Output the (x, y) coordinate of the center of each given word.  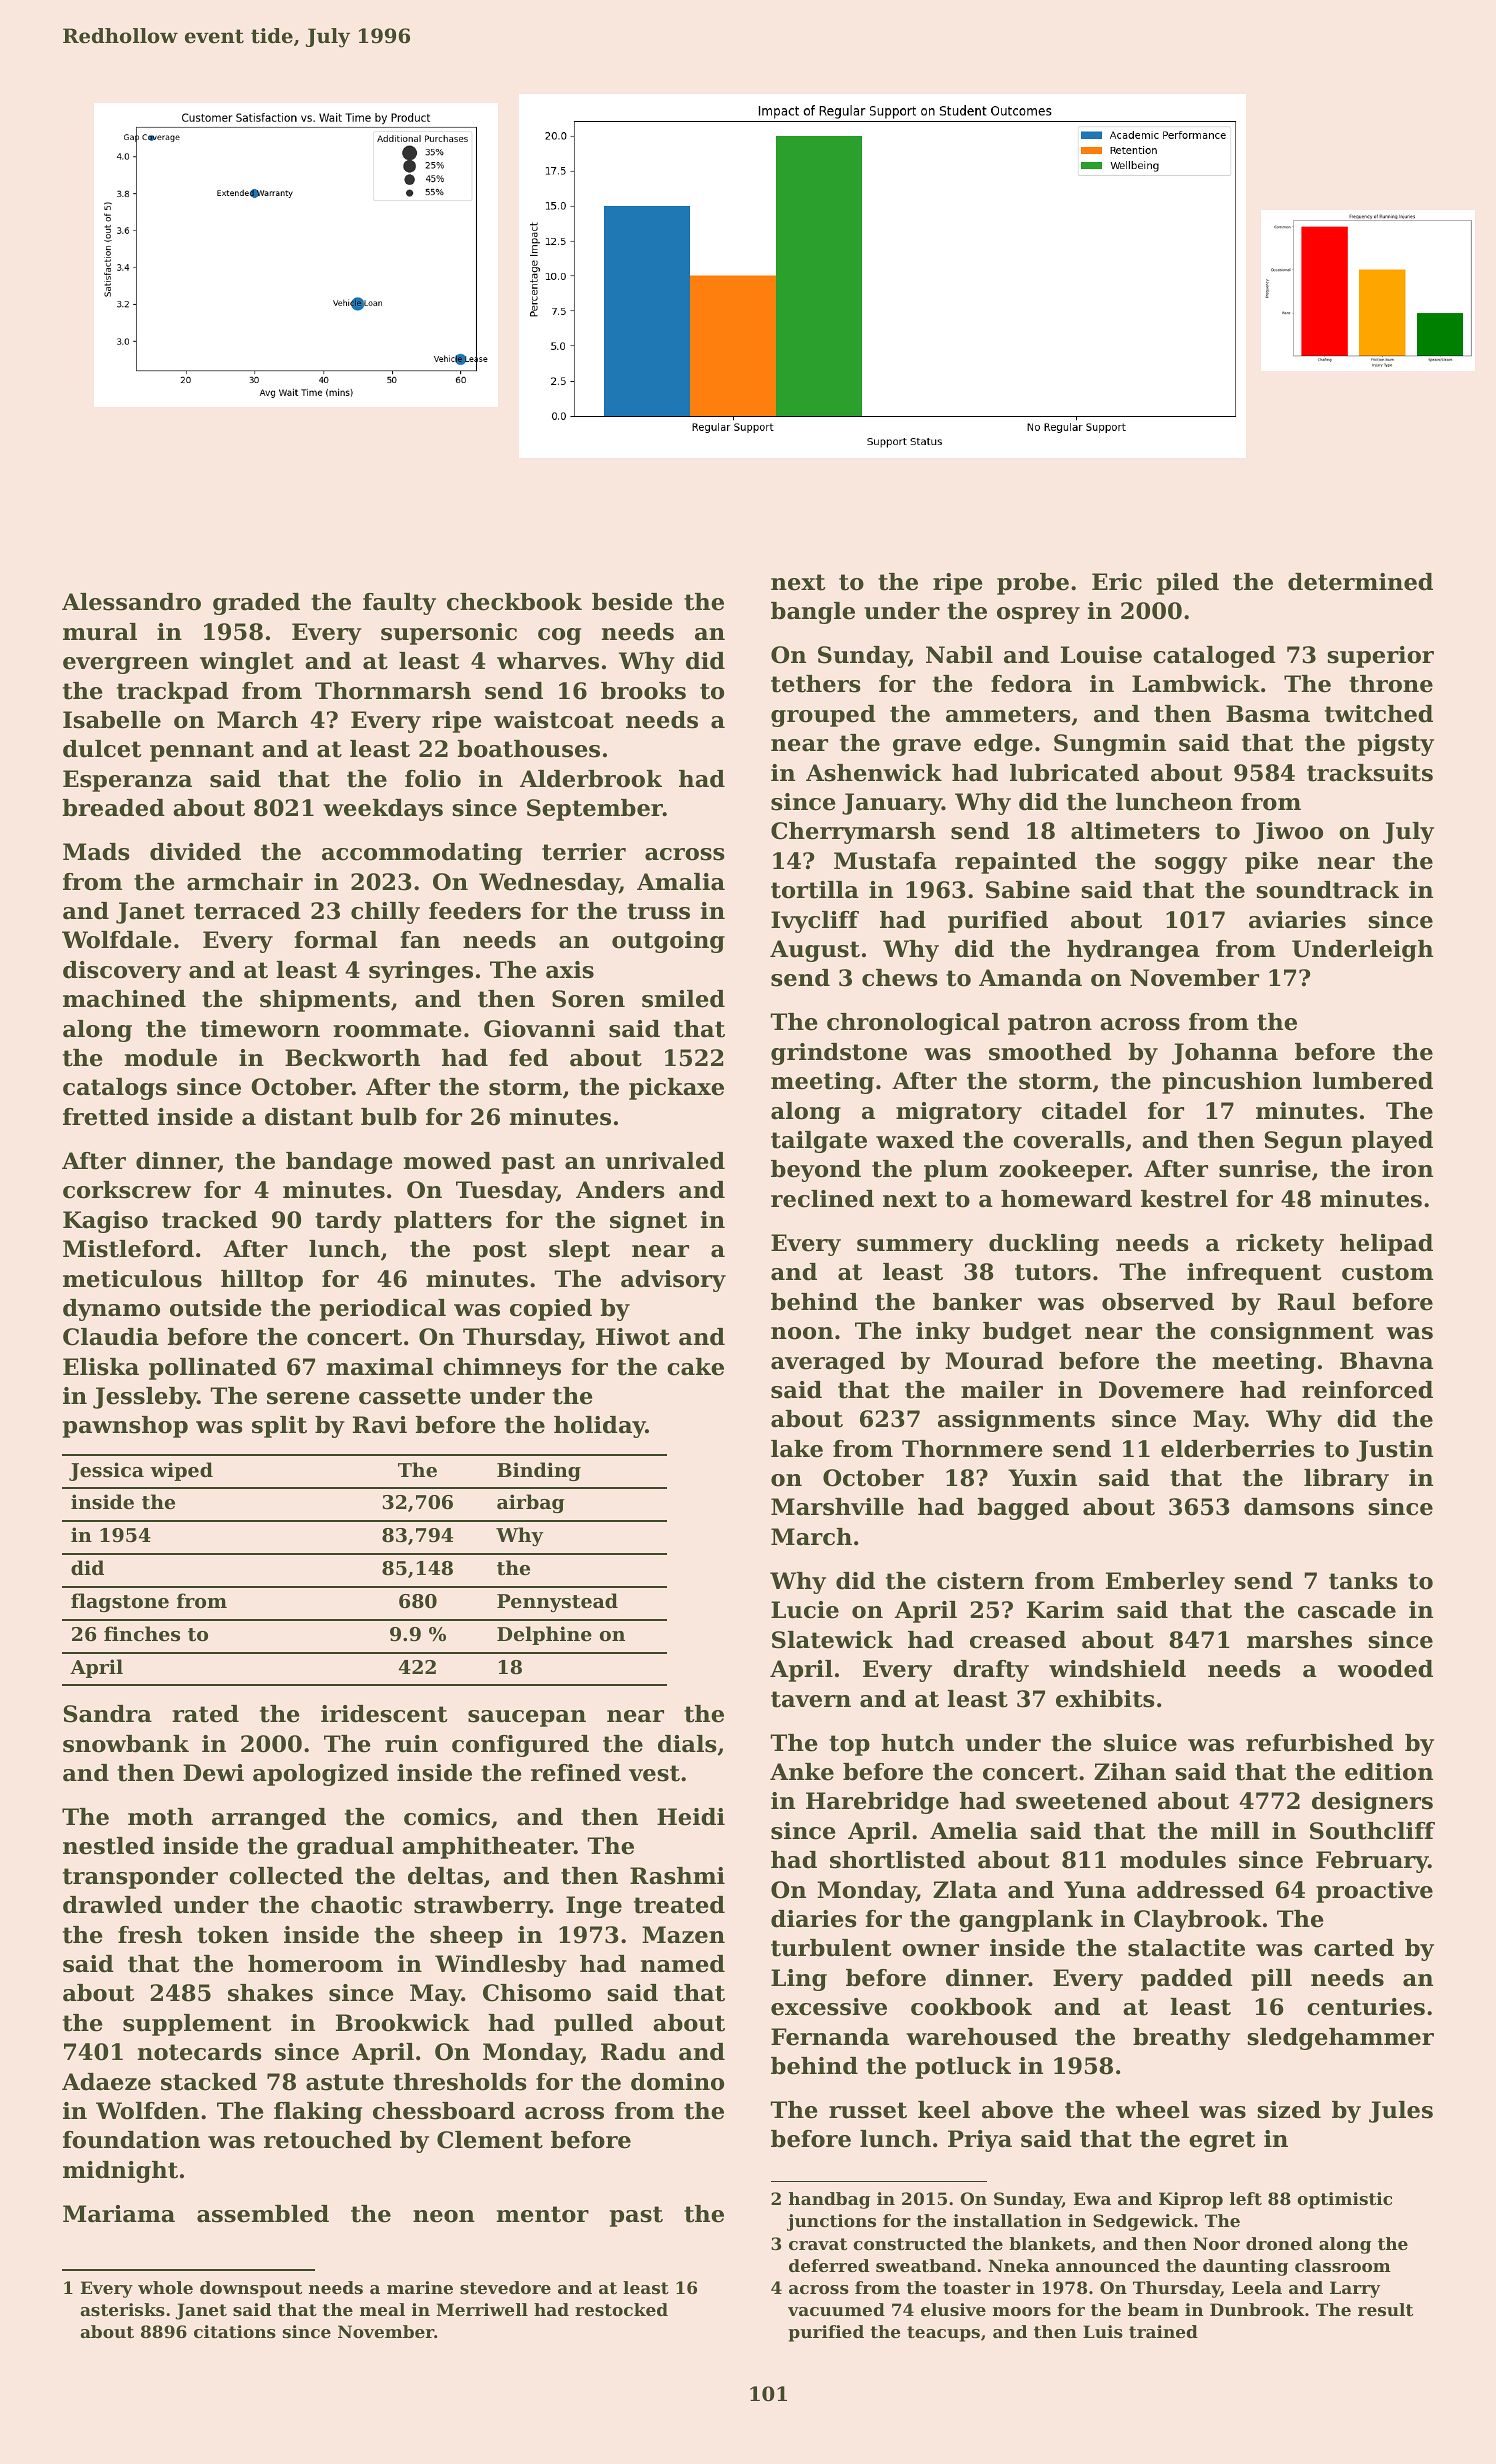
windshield (1117, 1669)
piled (1188, 584)
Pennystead (557, 1602)
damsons (1299, 1507)
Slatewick (832, 1640)
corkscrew (127, 1190)
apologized (321, 1775)
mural (100, 632)
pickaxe (676, 1089)
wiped (181, 1471)
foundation (131, 2140)
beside (632, 602)
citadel (1084, 1111)
